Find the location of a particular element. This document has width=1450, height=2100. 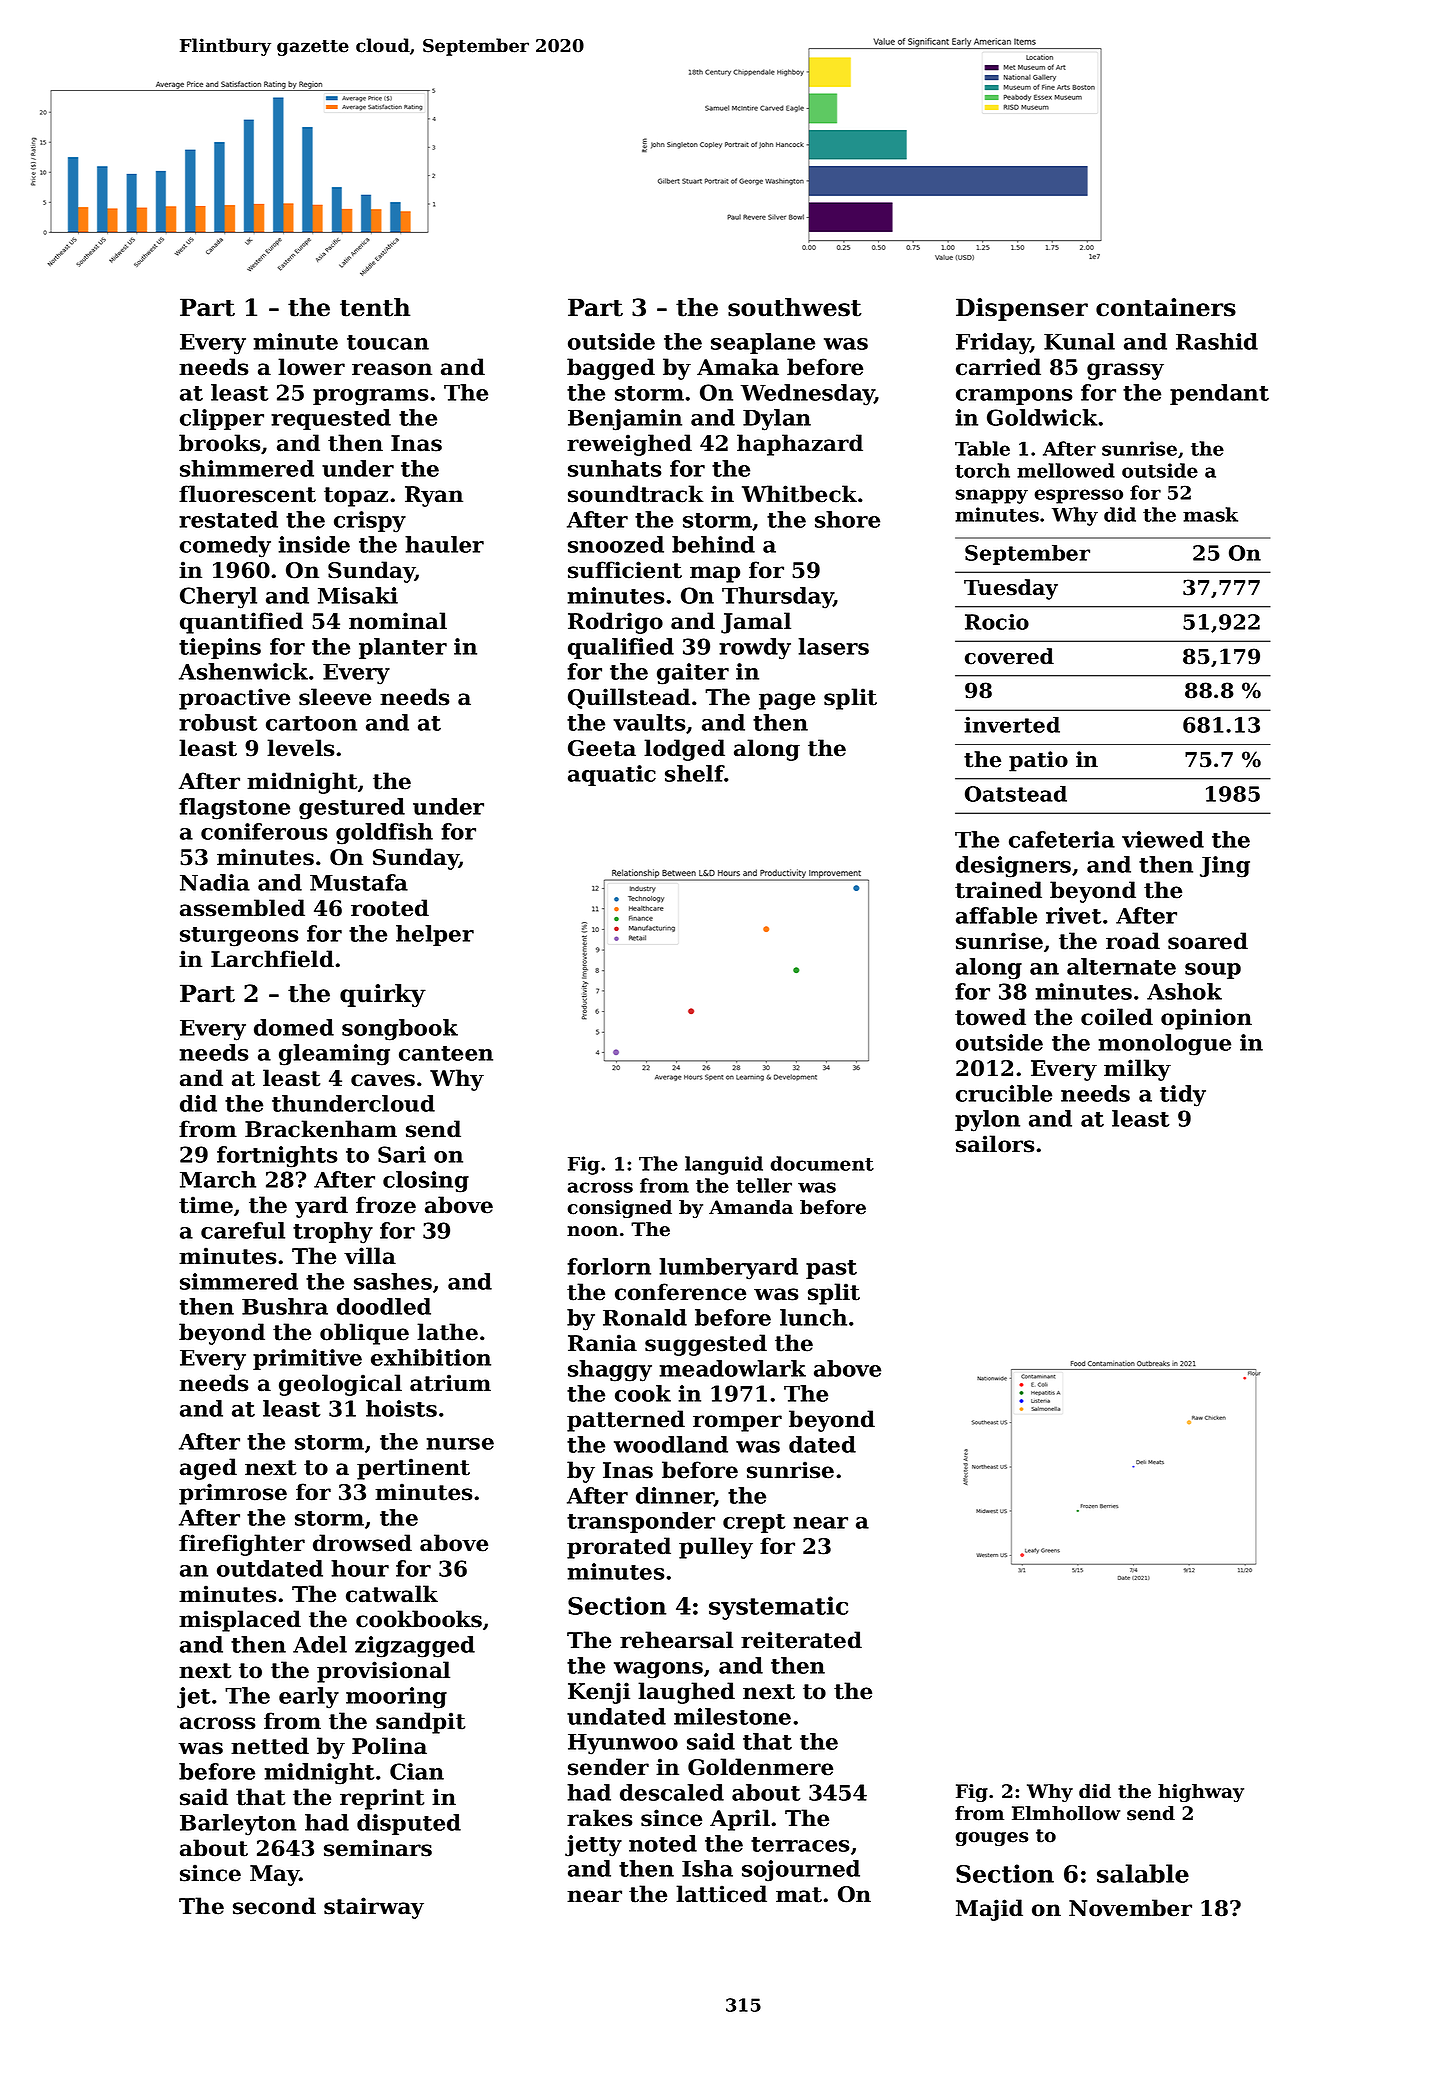

requested is located at coordinates (331, 419).
